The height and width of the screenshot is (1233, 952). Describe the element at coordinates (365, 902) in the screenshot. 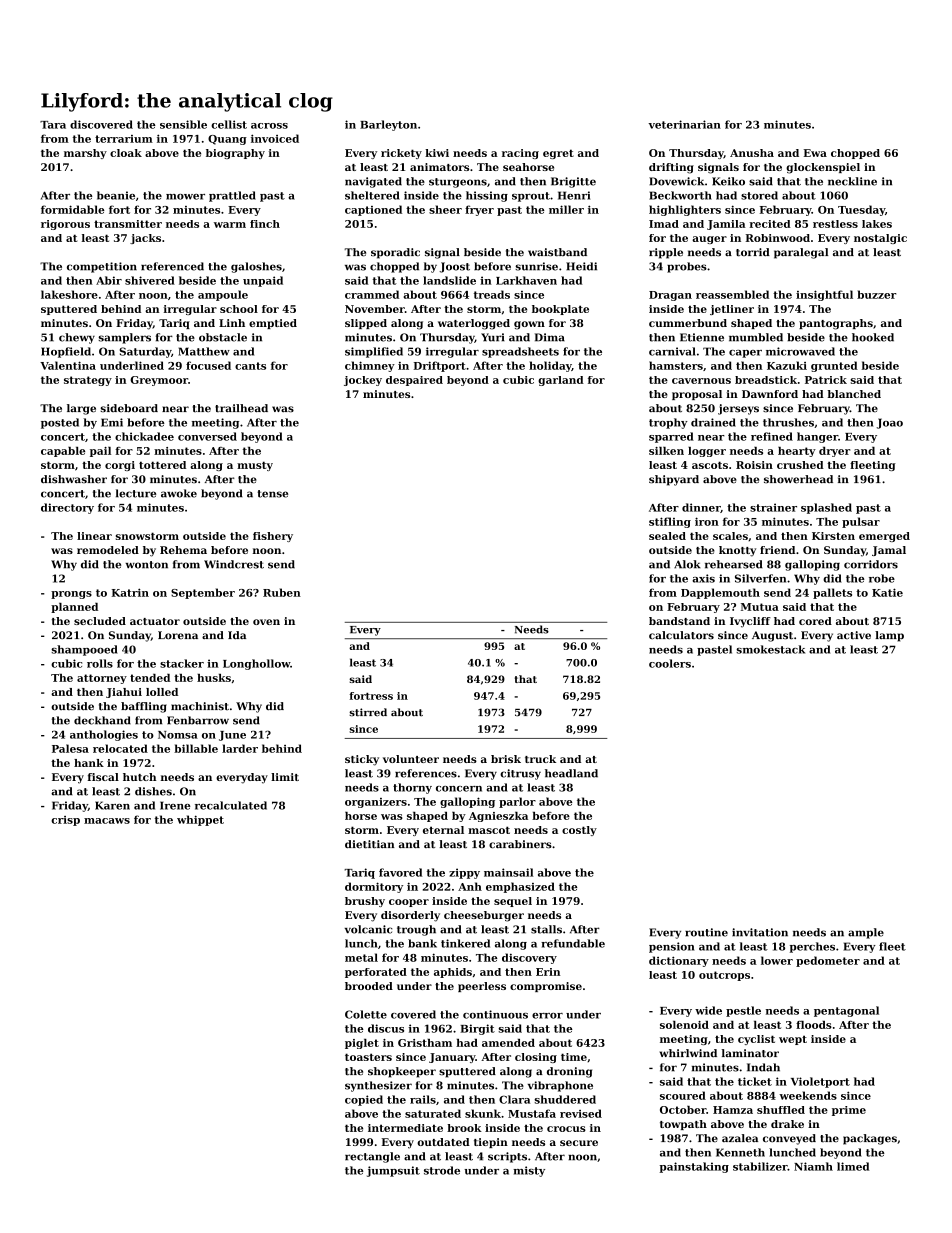

I see `brushy` at that location.
